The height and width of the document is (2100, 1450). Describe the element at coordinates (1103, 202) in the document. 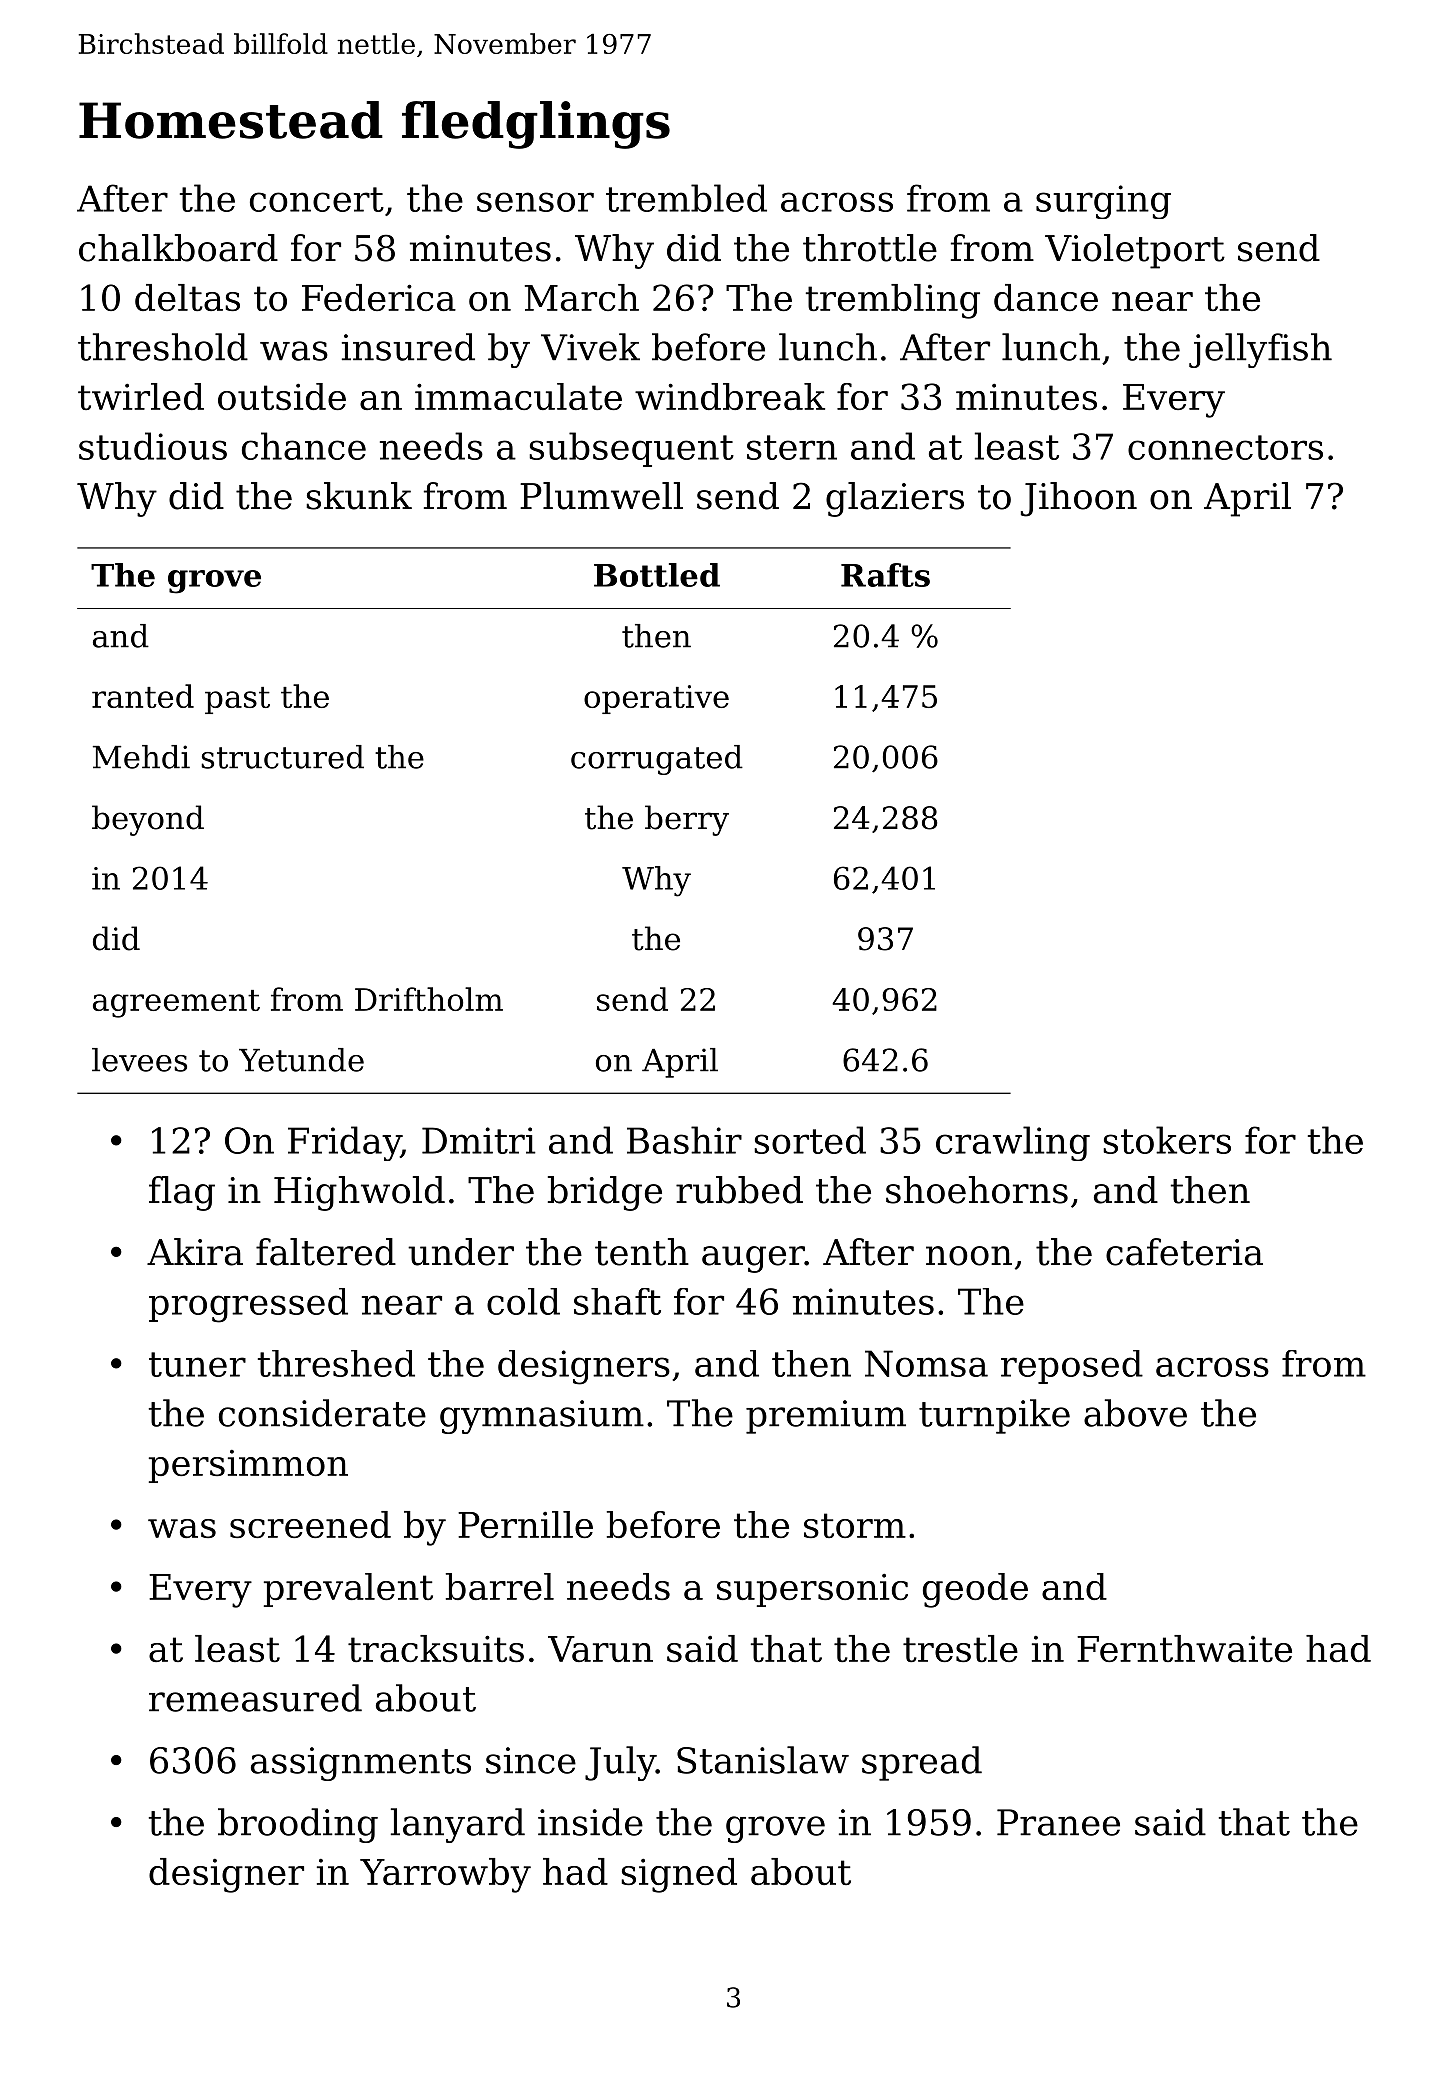

I see `surging` at that location.
